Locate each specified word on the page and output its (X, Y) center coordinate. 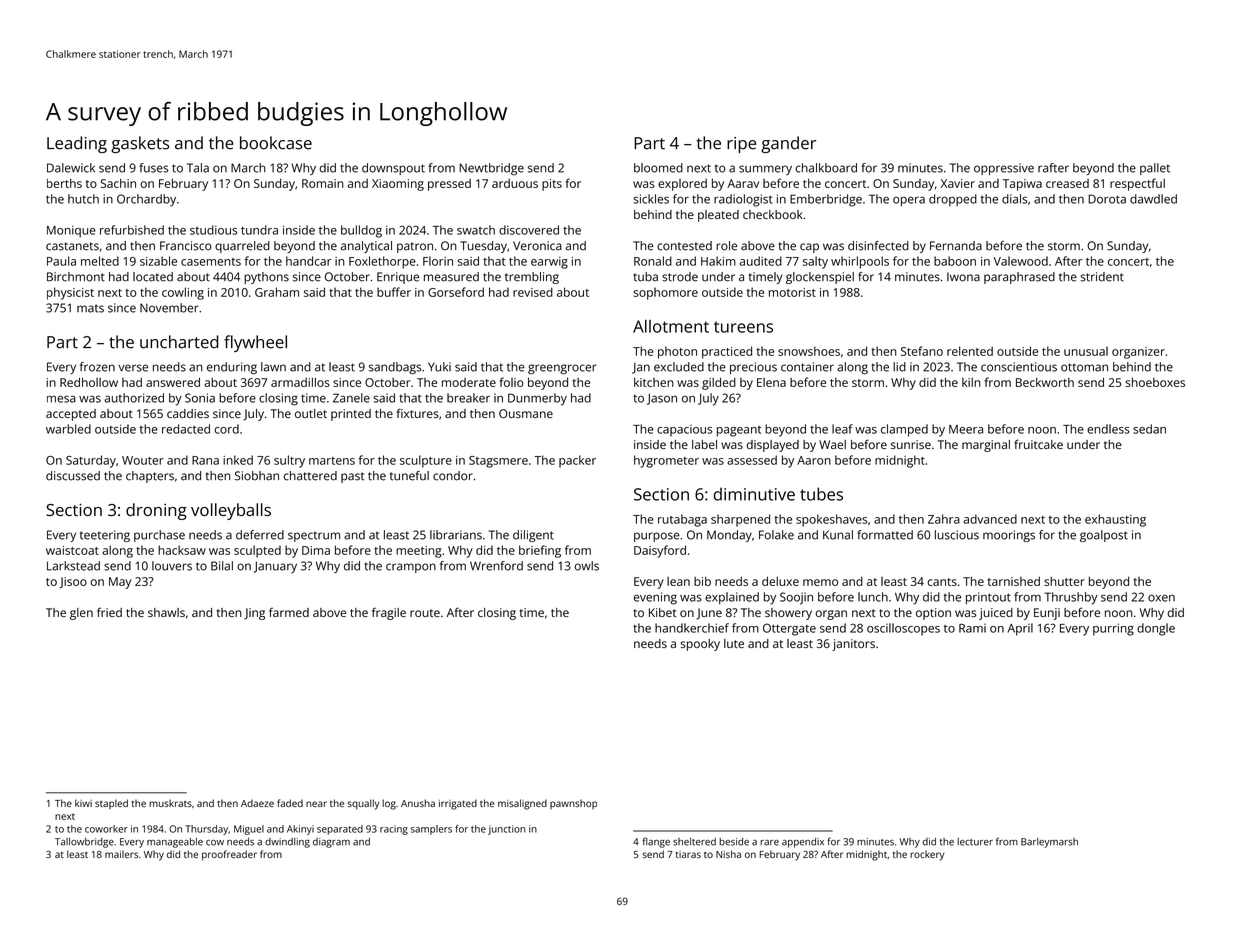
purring (1113, 629)
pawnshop (573, 804)
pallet (1155, 169)
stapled (111, 804)
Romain (323, 183)
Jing (254, 614)
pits (552, 185)
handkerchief (692, 628)
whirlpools (860, 262)
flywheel (255, 343)
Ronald (653, 261)
